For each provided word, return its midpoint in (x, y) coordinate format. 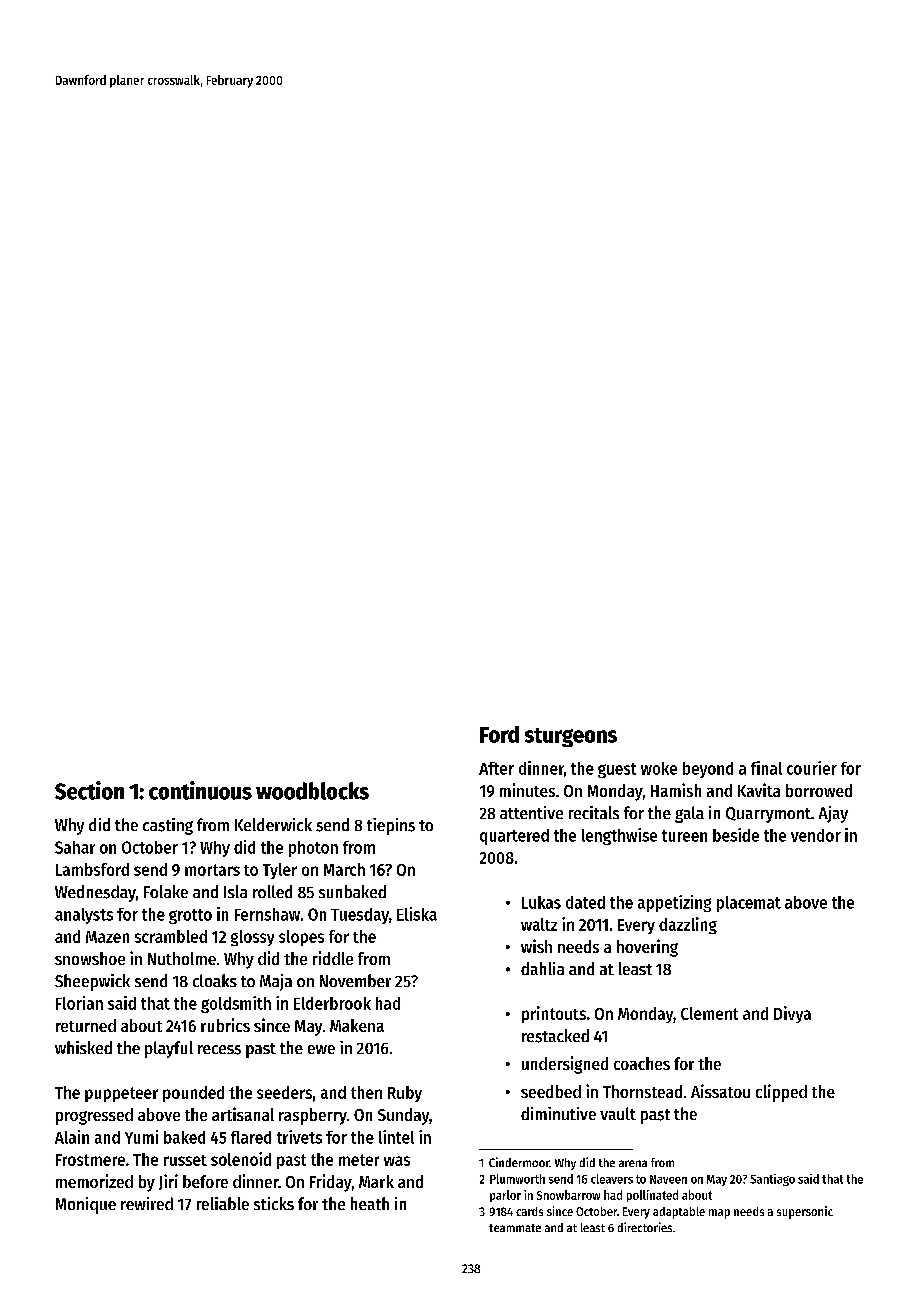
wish (536, 946)
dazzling (688, 925)
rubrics (225, 1025)
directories (645, 1227)
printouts (554, 1014)
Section (89, 790)
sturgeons (571, 737)
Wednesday (95, 893)
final (766, 768)
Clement (709, 1013)
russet (185, 1160)
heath (370, 1203)
